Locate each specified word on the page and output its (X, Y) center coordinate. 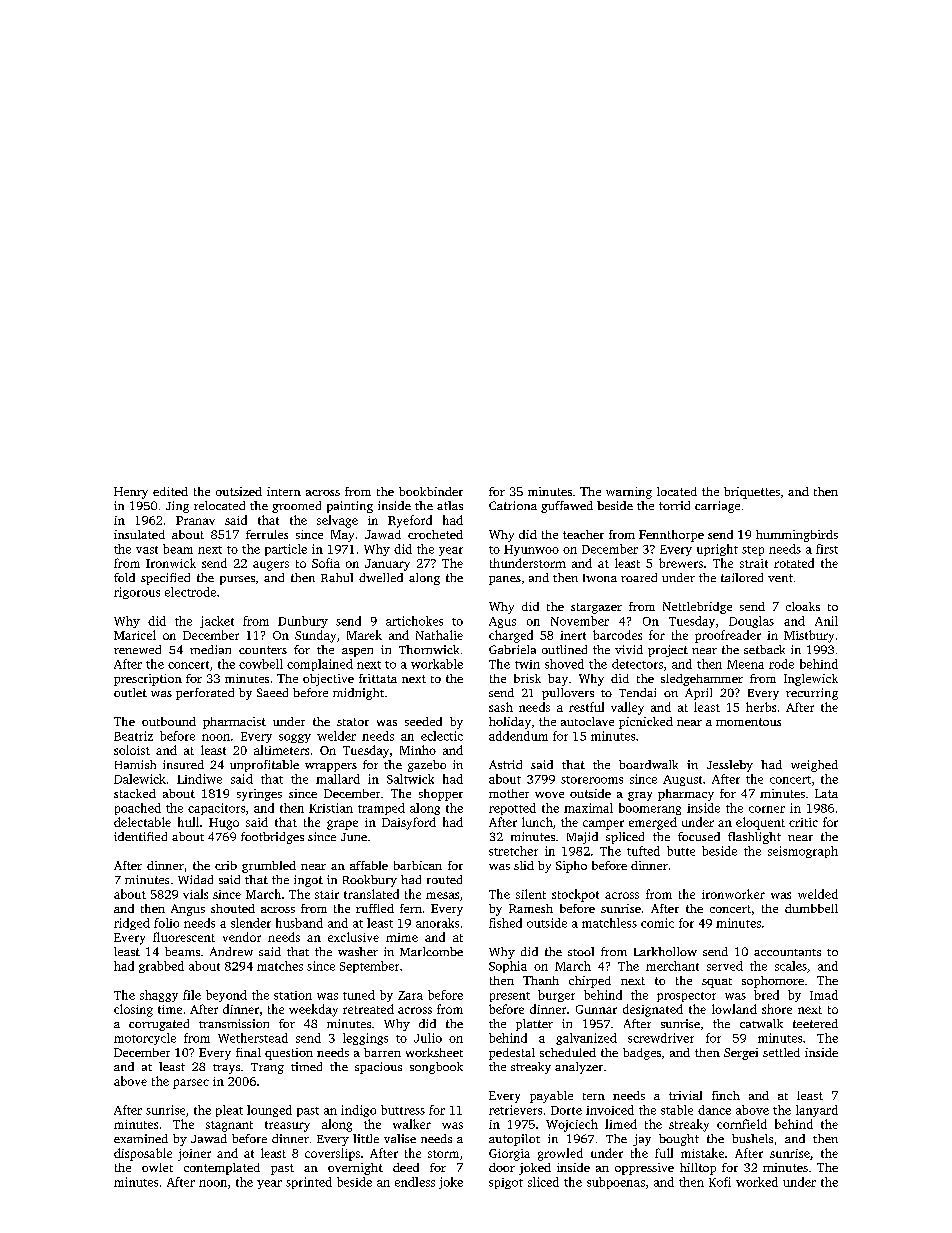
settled (781, 1052)
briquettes (752, 493)
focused (699, 836)
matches (280, 966)
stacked (135, 793)
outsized (239, 491)
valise (400, 1138)
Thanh (541, 980)
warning (629, 493)
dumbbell (811, 908)
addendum (518, 736)
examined (141, 1138)
